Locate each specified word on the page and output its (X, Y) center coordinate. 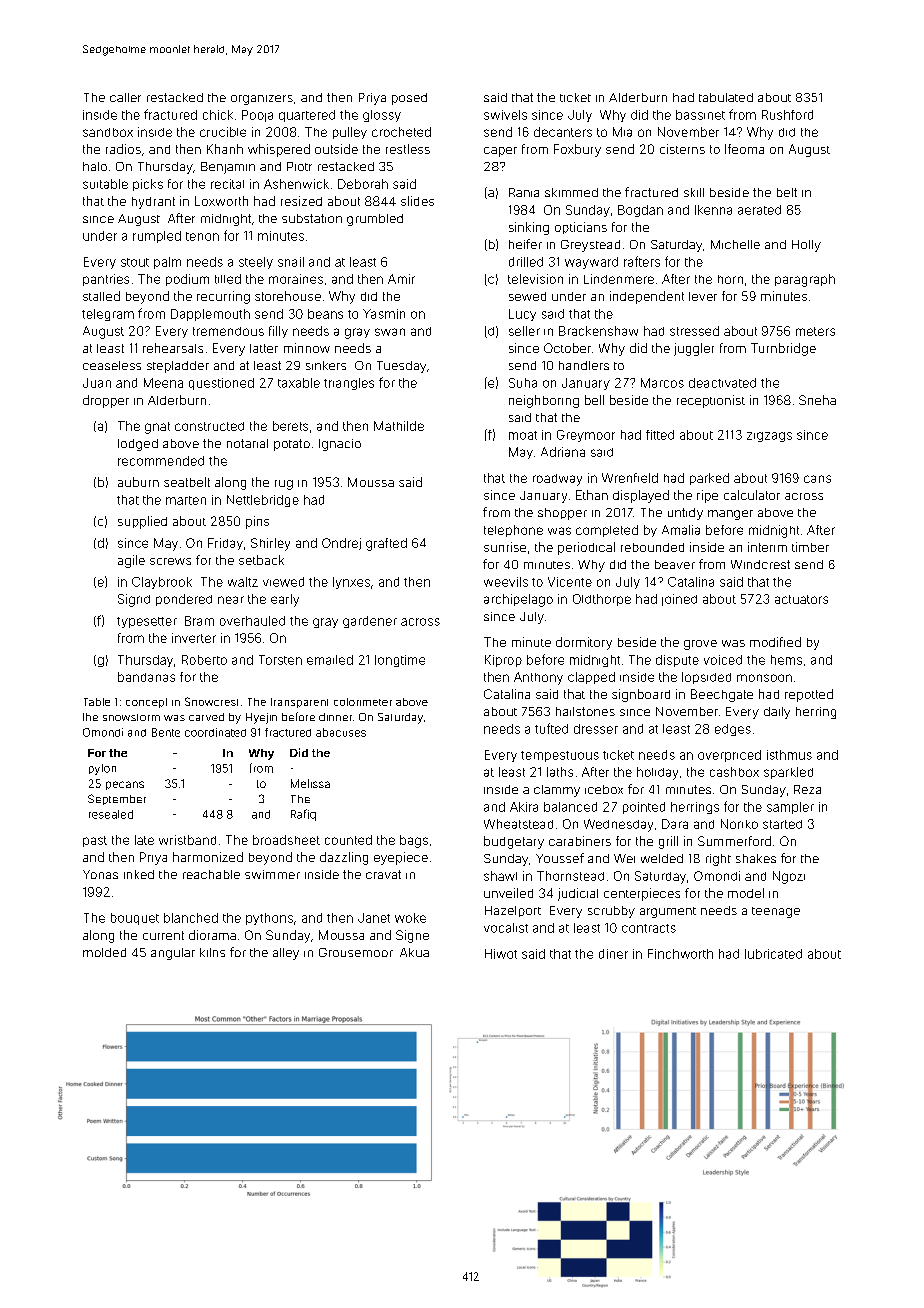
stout (135, 262)
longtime (400, 661)
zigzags (769, 437)
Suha (523, 383)
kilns (212, 952)
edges (733, 730)
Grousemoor (356, 952)
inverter (194, 638)
